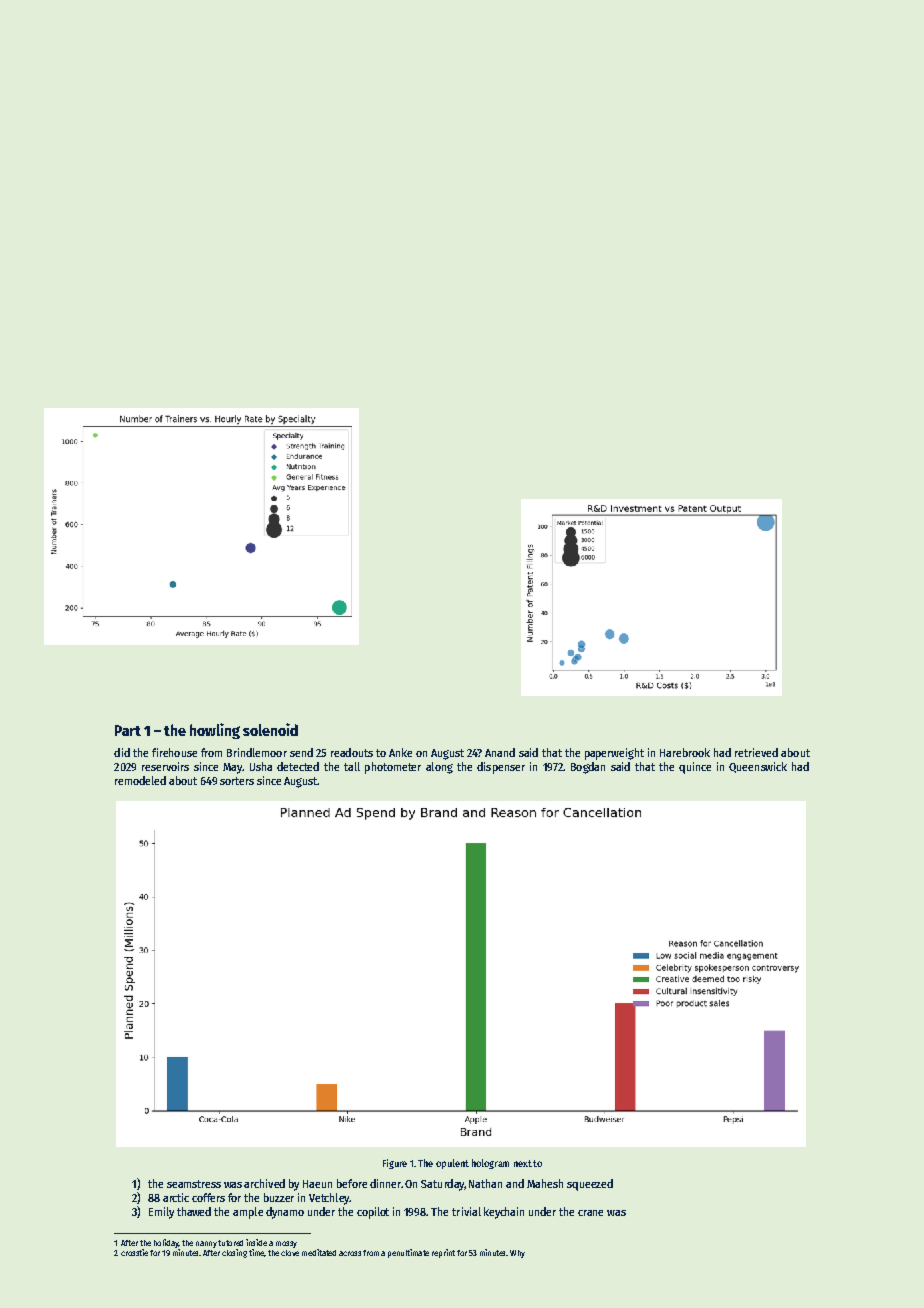 The width and height of the screenshot is (924, 1308). Describe the element at coordinates (140, 780) in the screenshot. I see `remodeled` at that location.
